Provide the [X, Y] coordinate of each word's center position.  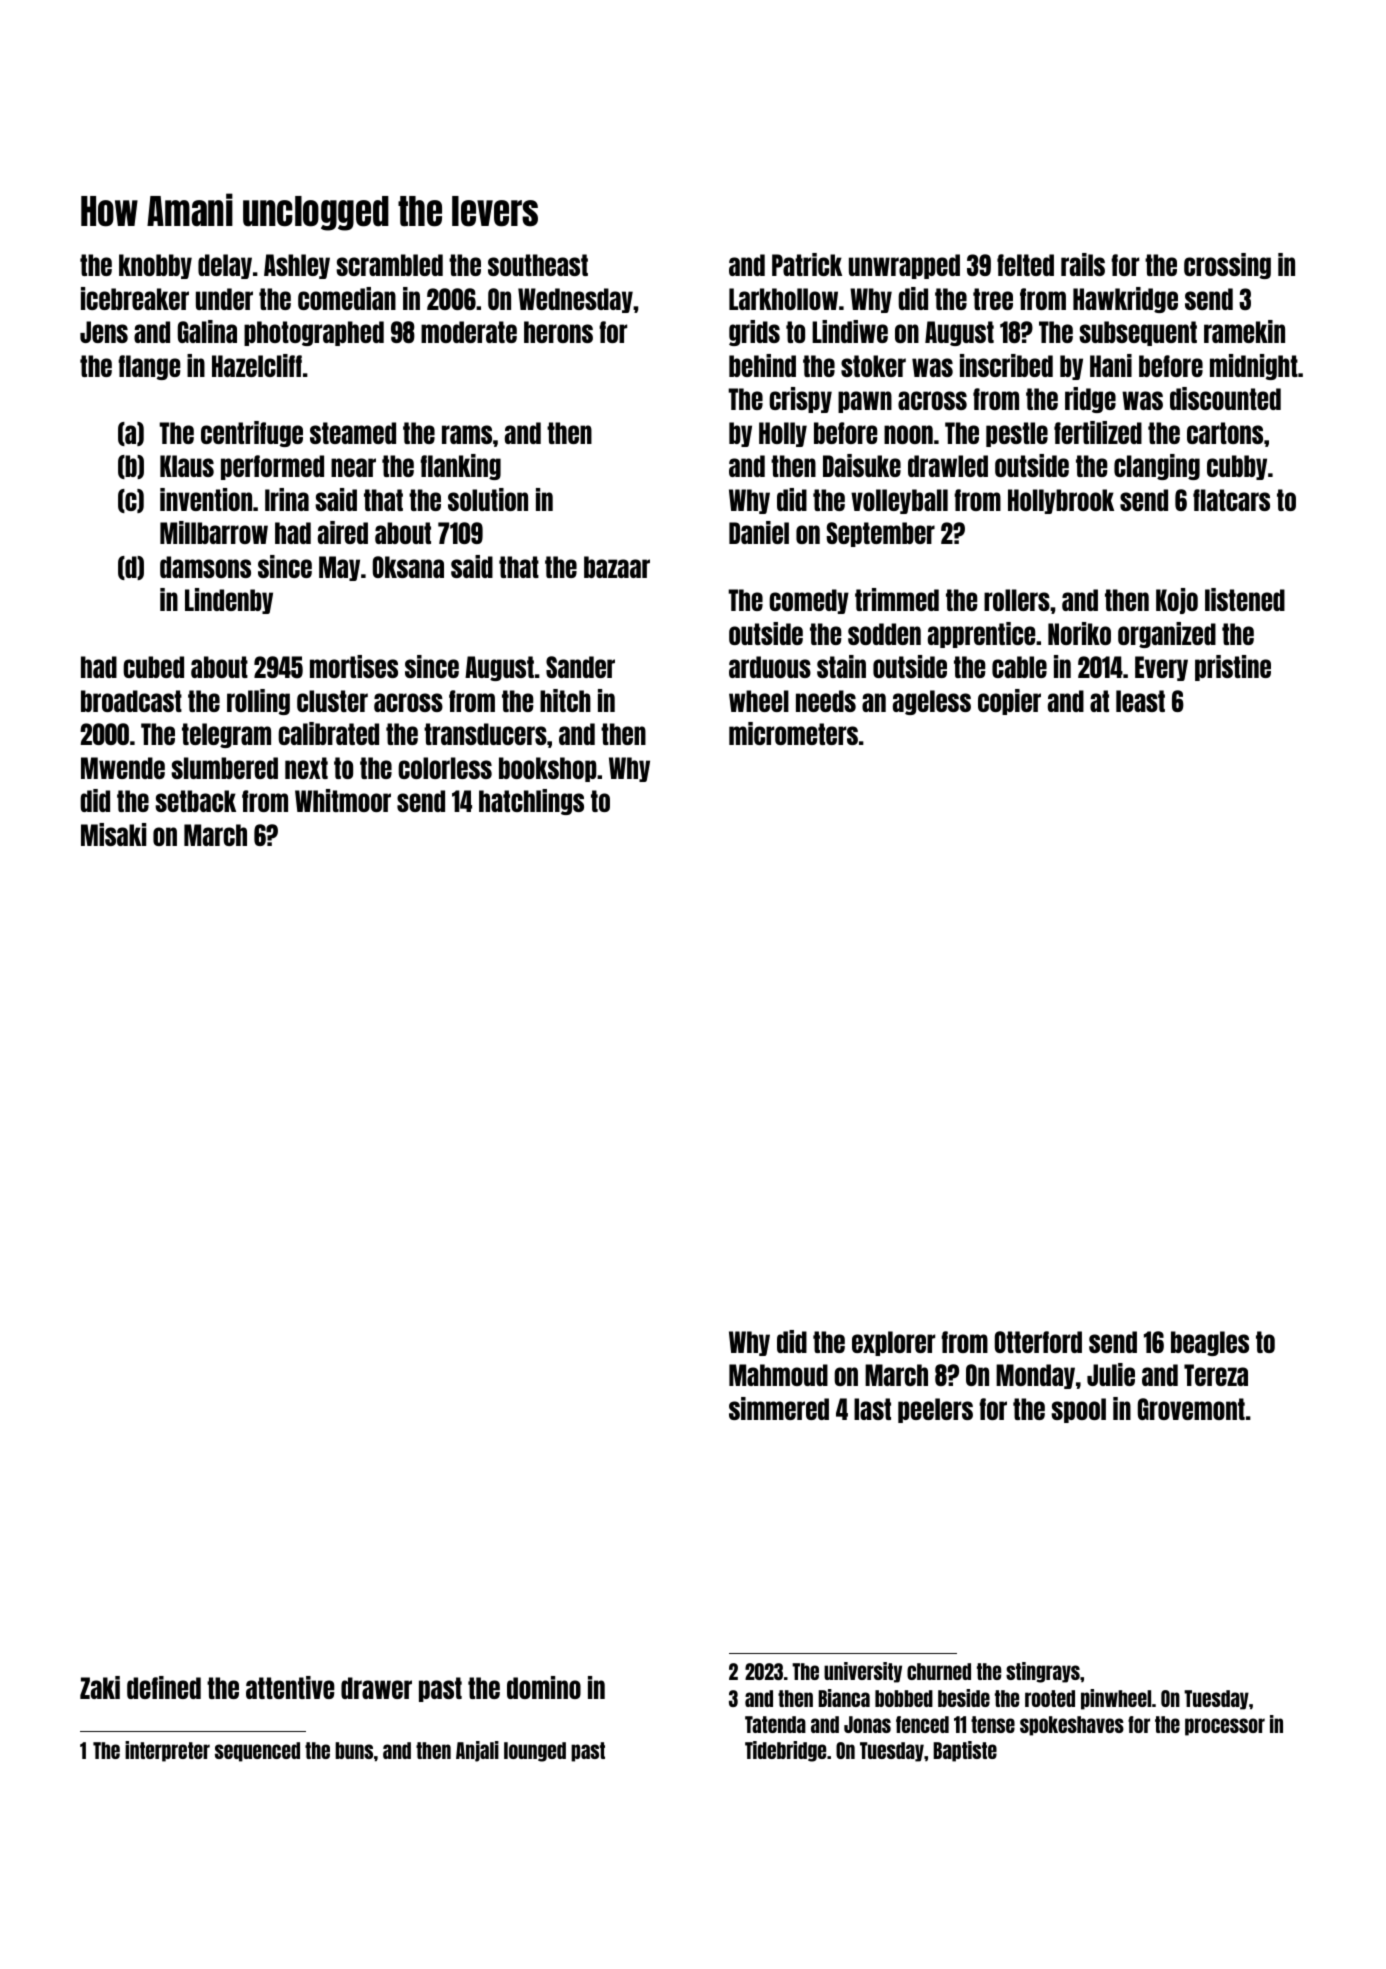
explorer [893, 1343]
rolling [258, 702]
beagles [1210, 1343]
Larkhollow [783, 299]
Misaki [113, 834]
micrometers [793, 733]
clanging [1157, 467]
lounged [535, 1752]
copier [1009, 702]
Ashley [297, 266]
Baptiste [965, 1751]
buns [354, 1750]
